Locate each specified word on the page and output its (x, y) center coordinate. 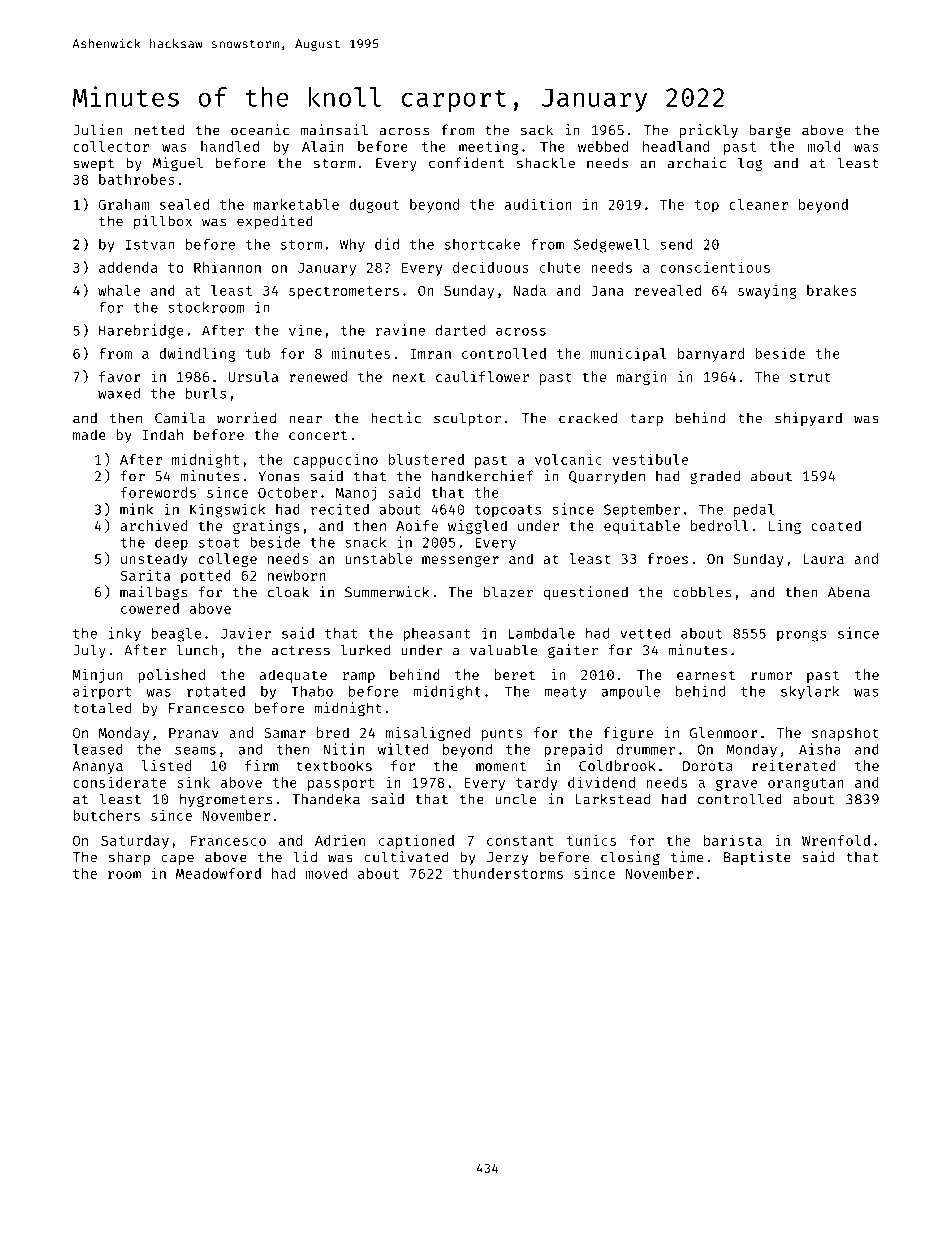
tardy (537, 784)
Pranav (194, 733)
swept (93, 165)
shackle (546, 163)
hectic (396, 418)
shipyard (808, 419)
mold (824, 146)
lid (305, 857)
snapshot (845, 734)
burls (206, 393)
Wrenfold (836, 840)
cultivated (406, 857)
